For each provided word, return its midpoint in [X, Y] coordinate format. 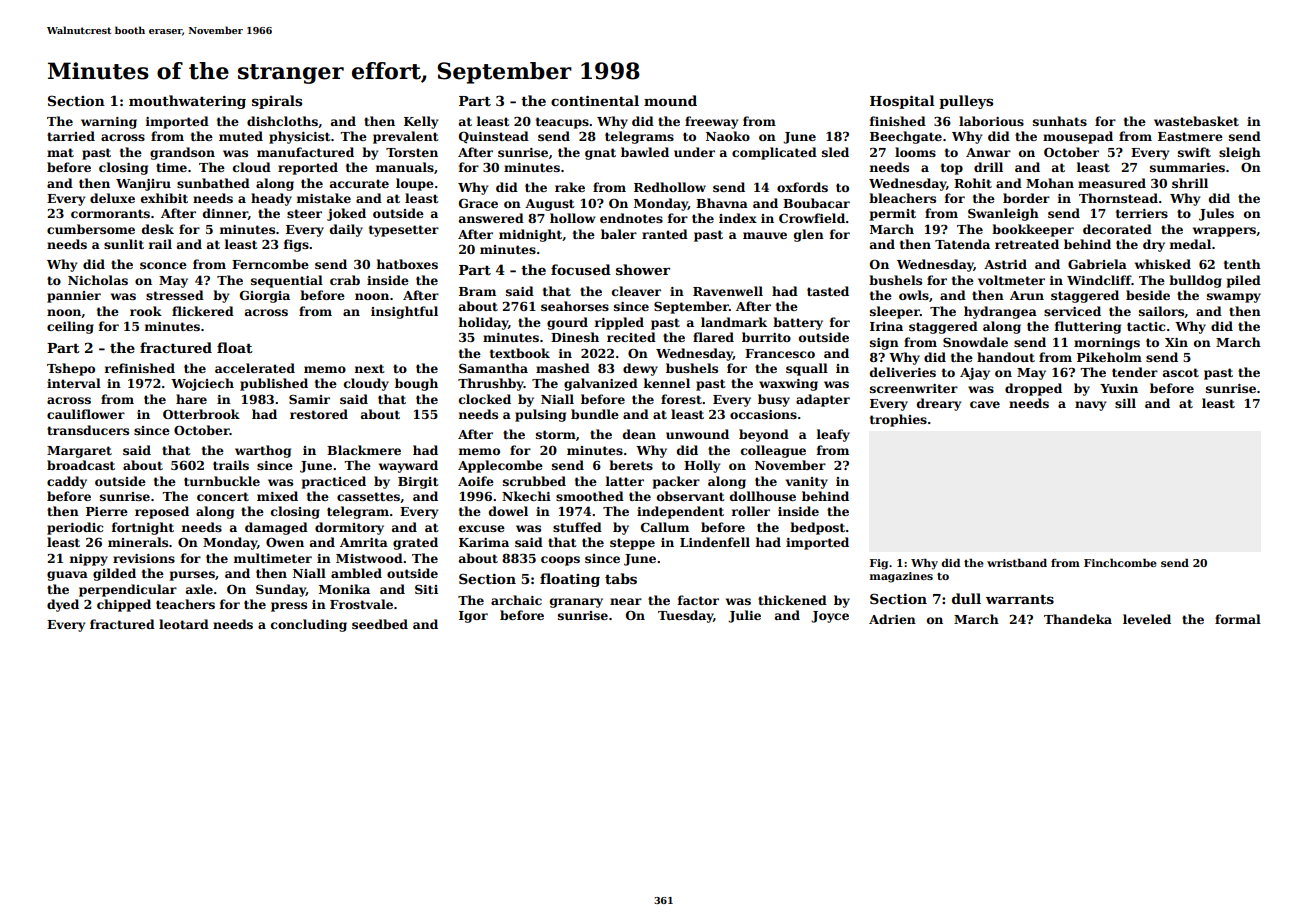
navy [1090, 406]
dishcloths [282, 121]
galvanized [601, 384]
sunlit [124, 244]
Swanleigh [1003, 214]
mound [670, 100]
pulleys [966, 102]
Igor [473, 617]
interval [74, 383]
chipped [124, 605]
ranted [665, 234]
